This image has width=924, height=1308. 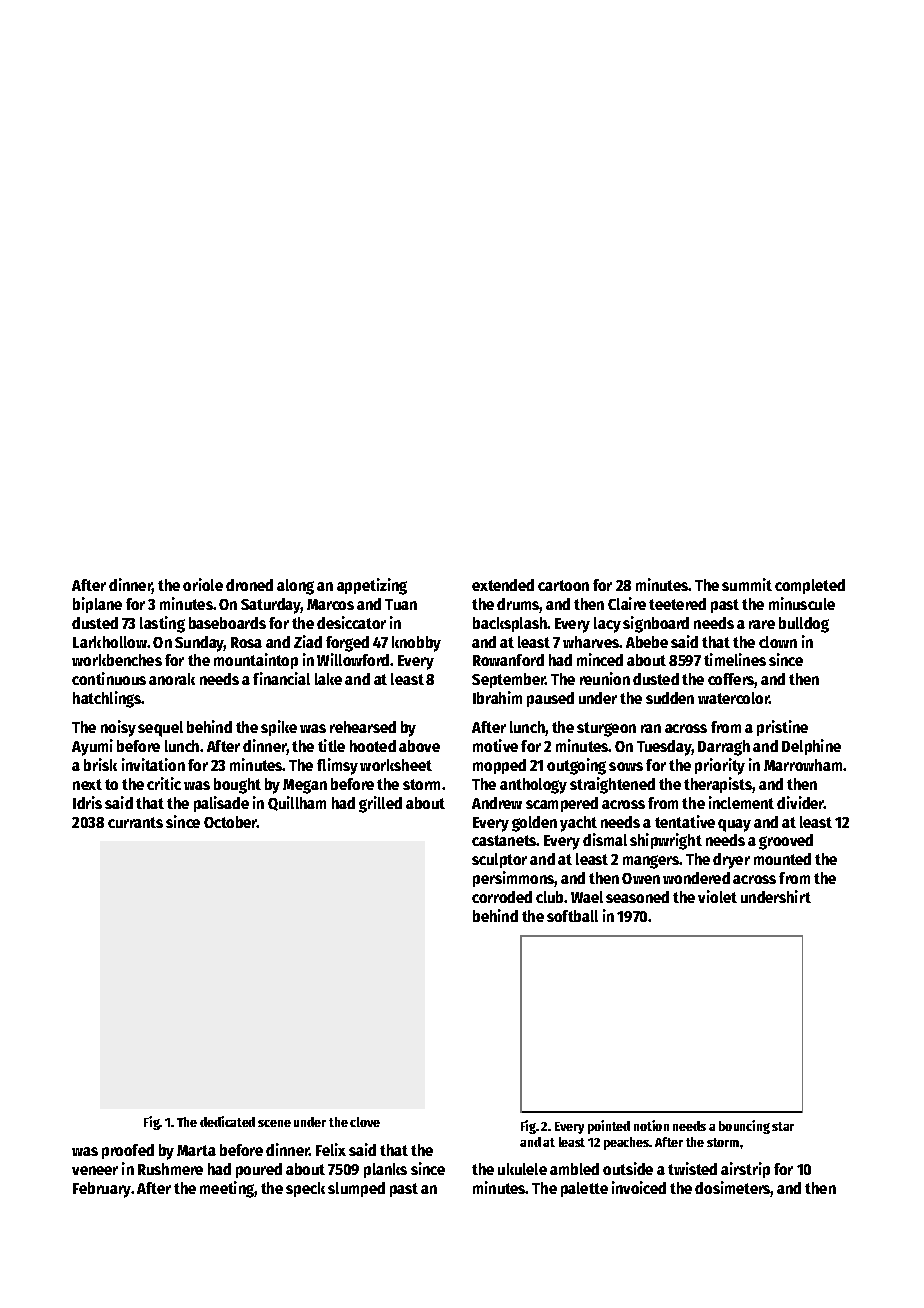 What do you see at coordinates (637, 897) in the image?
I see `seasoned` at bounding box center [637, 897].
